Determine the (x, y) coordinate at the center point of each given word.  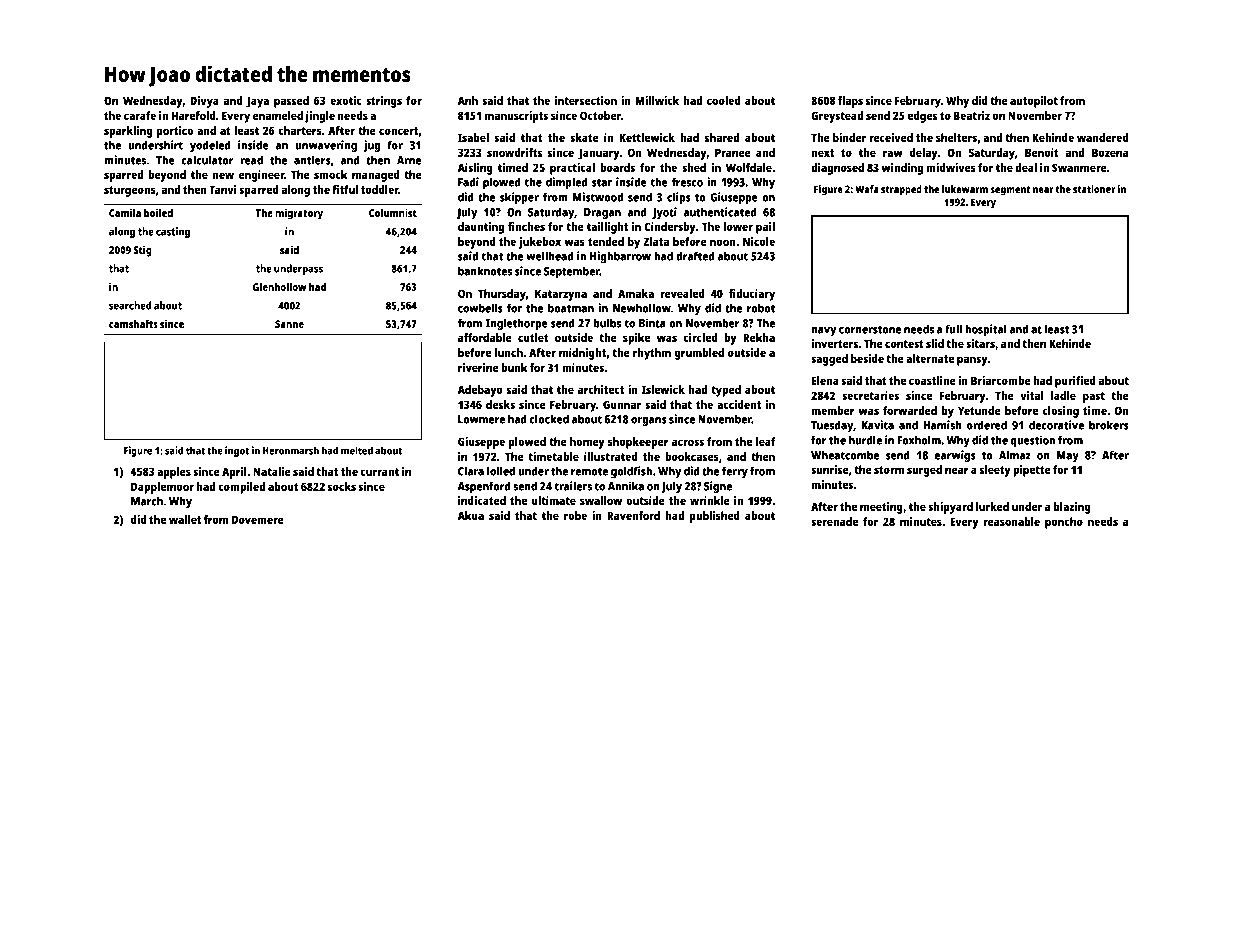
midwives (951, 167)
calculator (207, 160)
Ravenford (633, 515)
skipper (519, 198)
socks (342, 486)
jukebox (540, 243)
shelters (956, 137)
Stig (143, 251)
